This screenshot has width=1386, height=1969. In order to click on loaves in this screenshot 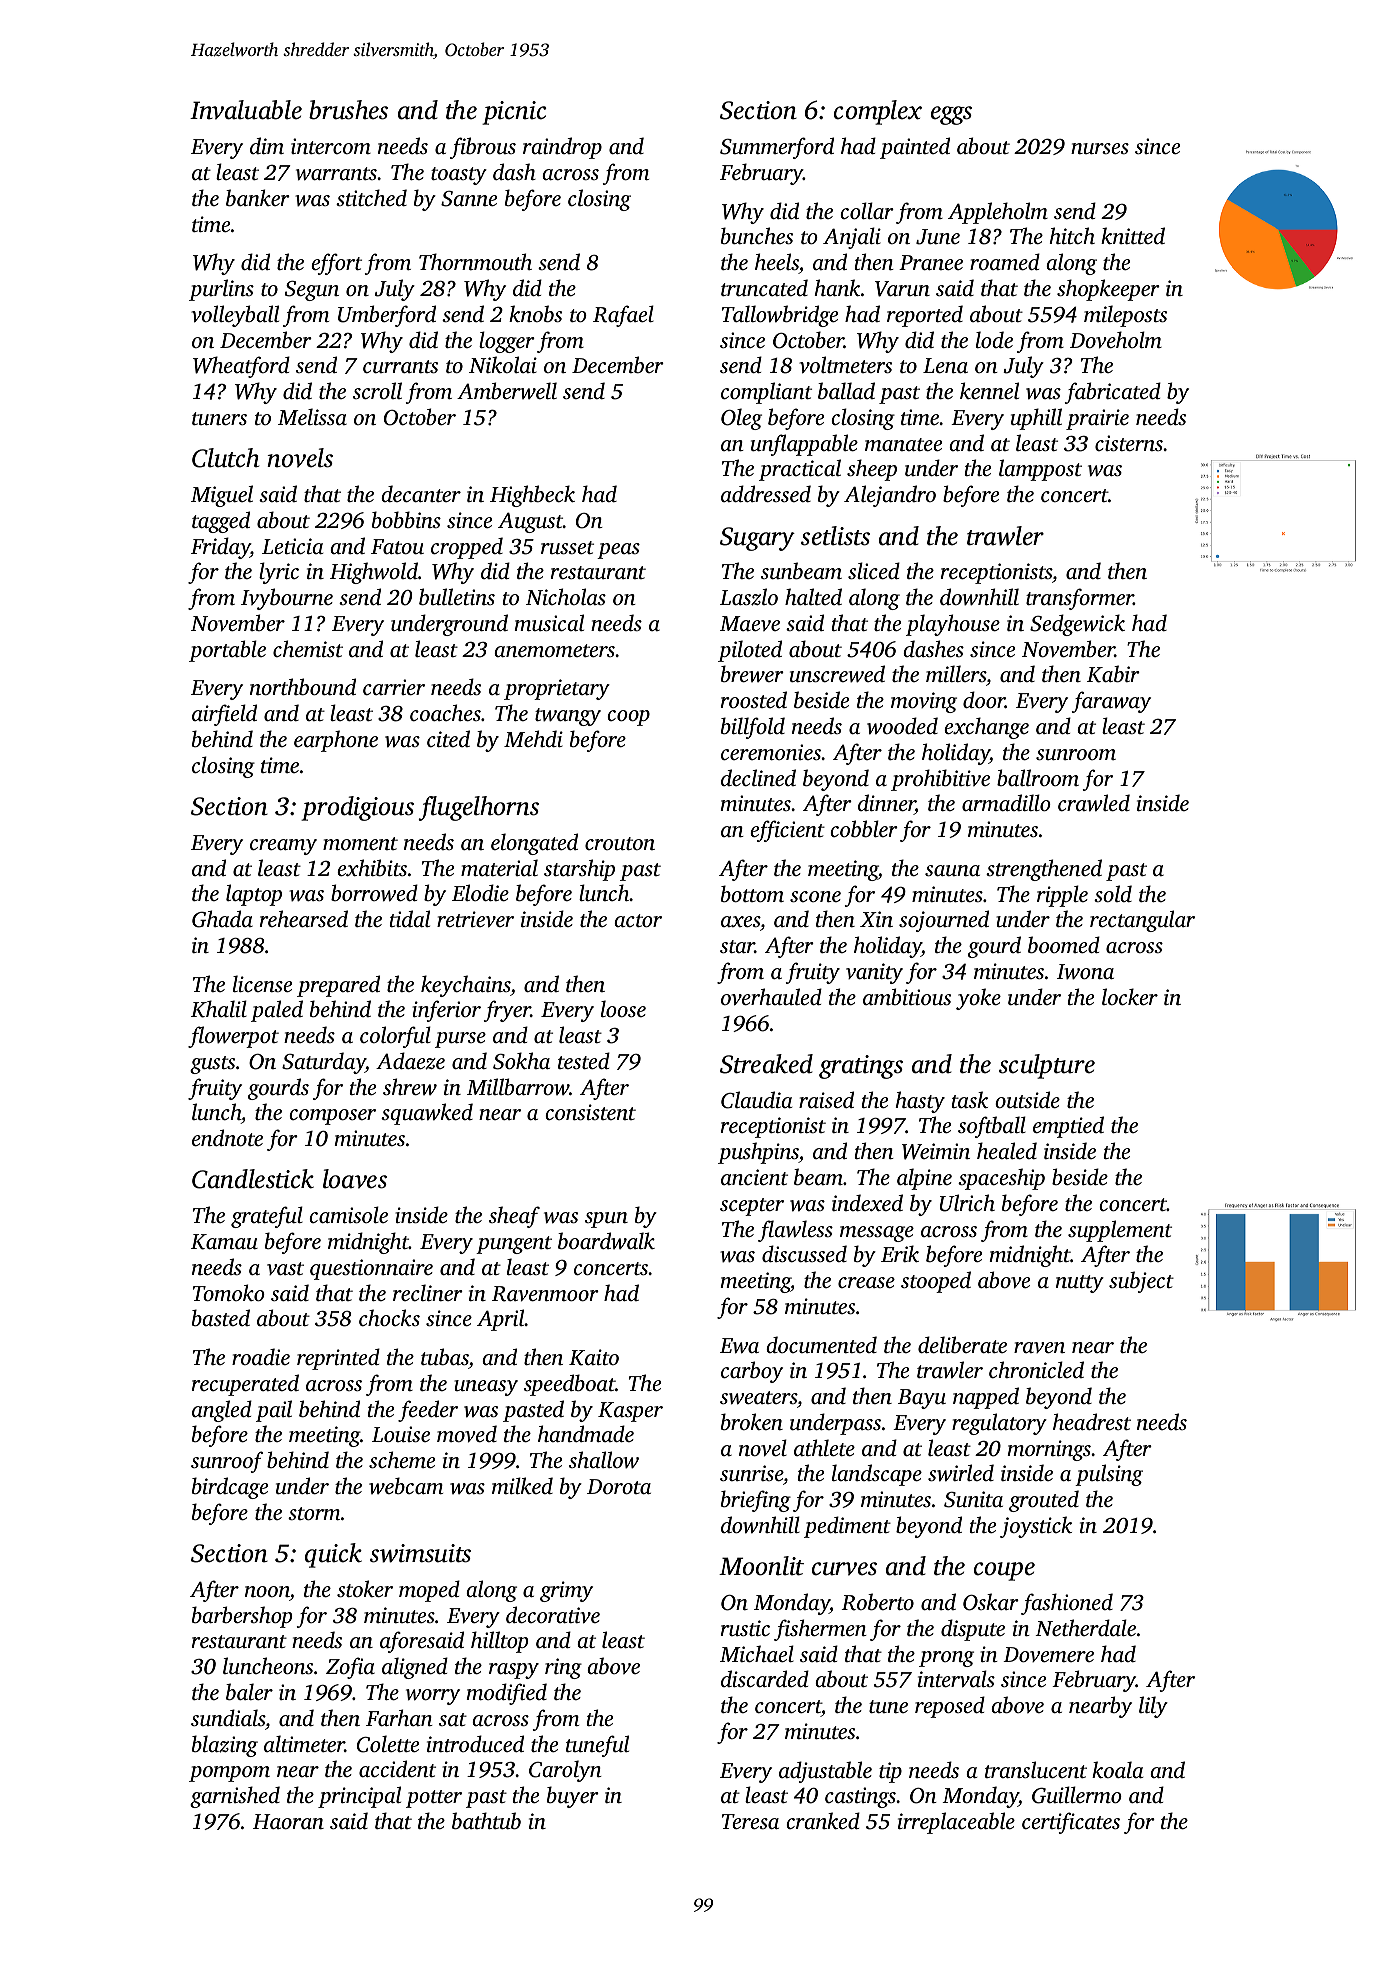, I will do `click(355, 1179)`.
